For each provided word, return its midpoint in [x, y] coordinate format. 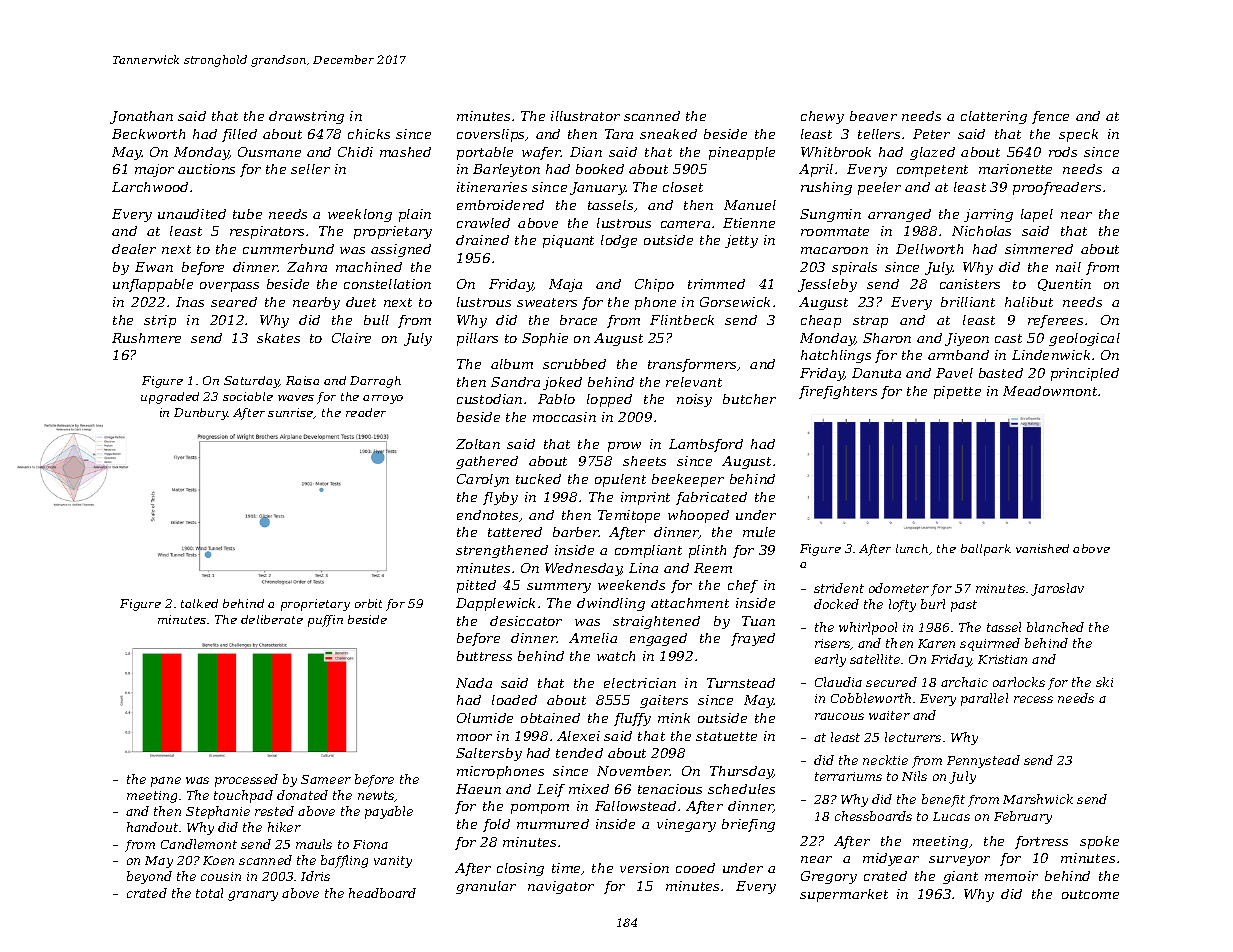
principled [1085, 374]
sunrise [291, 413]
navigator [561, 887]
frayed [753, 639]
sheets [644, 461]
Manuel [750, 205]
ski [1104, 682]
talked [199, 603]
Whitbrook [836, 152]
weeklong [360, 215]
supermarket [844, 895]
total [209, 893]
